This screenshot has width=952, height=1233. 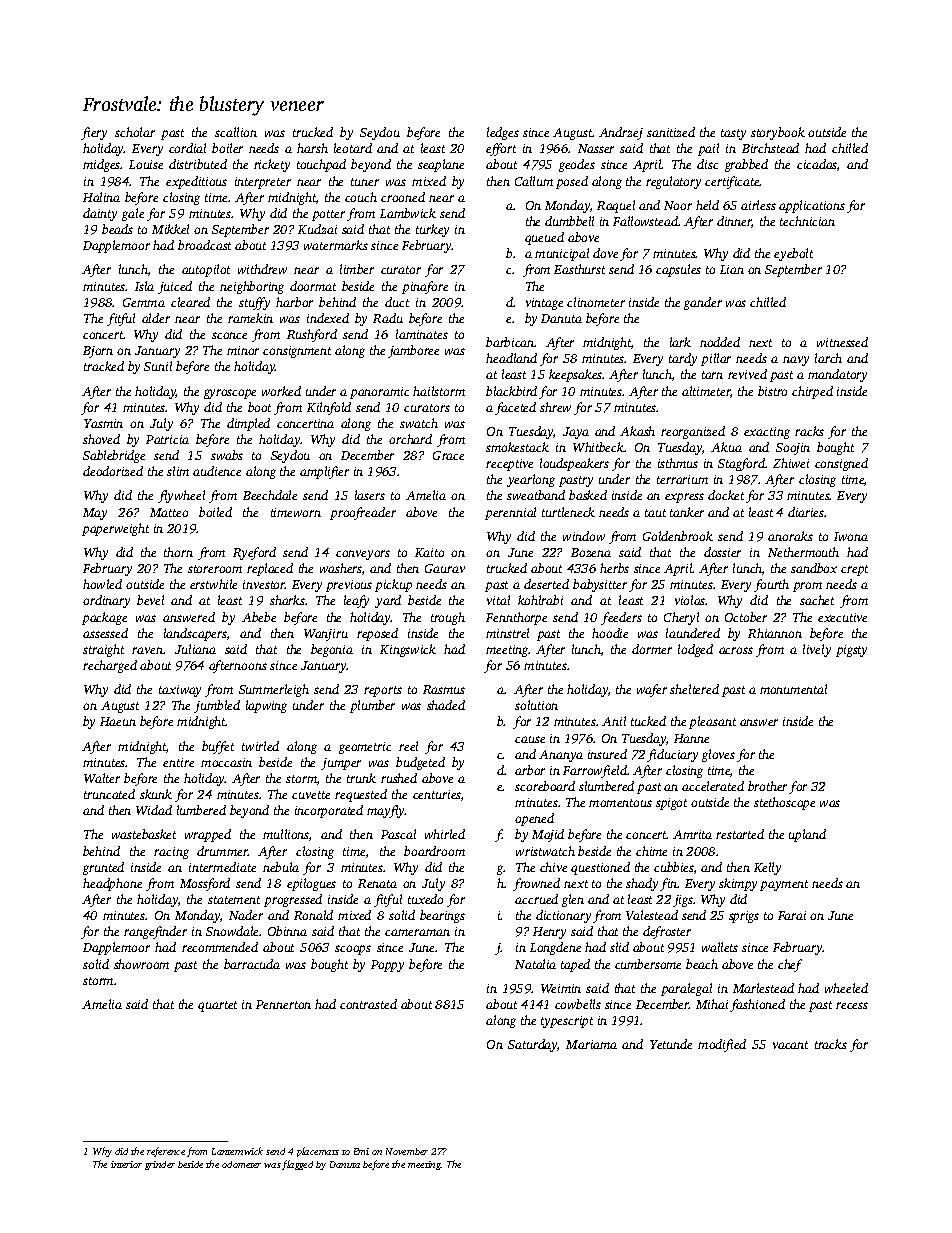 What do you see at coordinates (353, 148) in the screenshot?
I see `leotard` at bounding box center [353, 148].
